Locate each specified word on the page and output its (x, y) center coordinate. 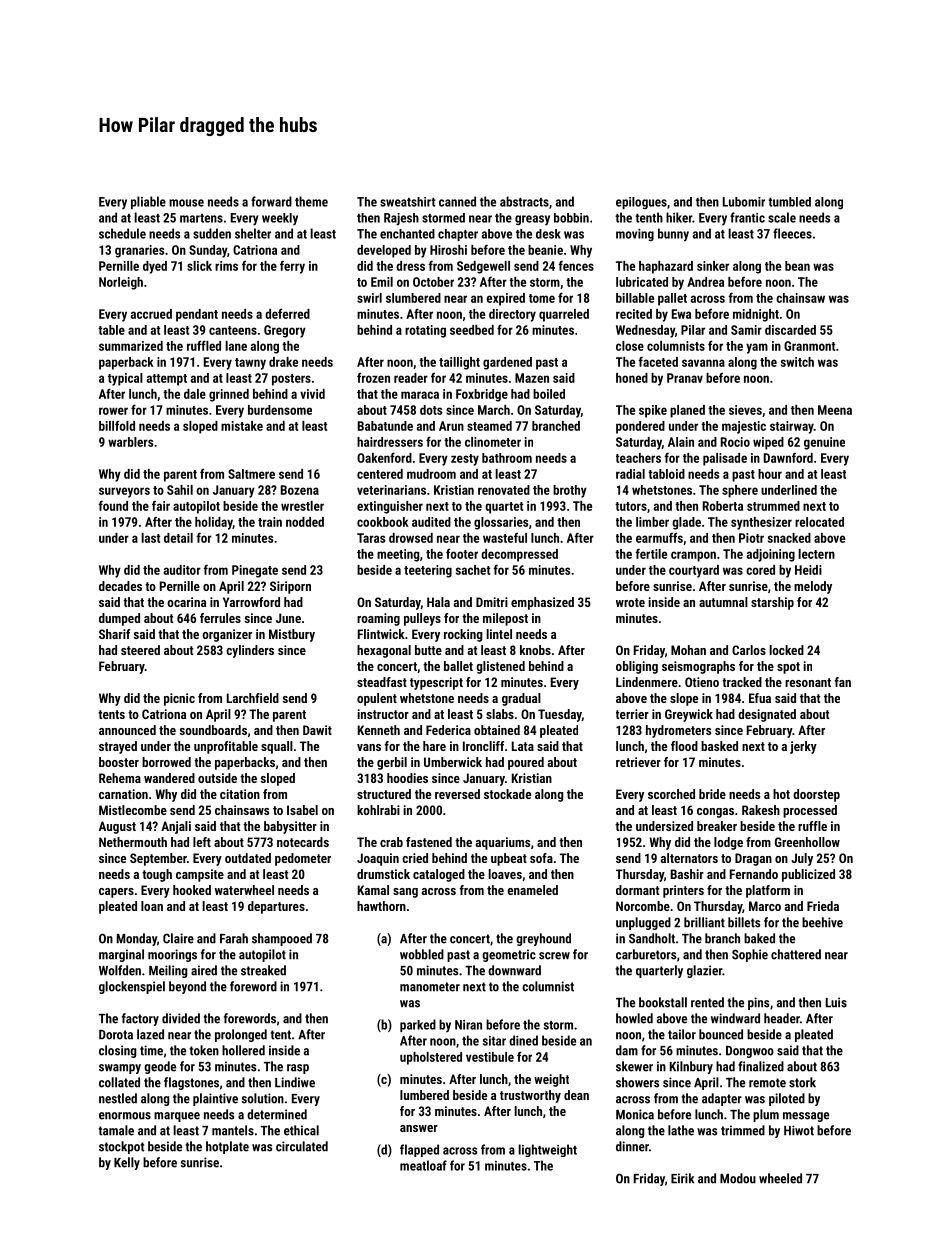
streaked (263, 970)
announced (127, 730)
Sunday (208, 251)
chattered (796, 954)
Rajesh (401, 219)
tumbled (789, 202)
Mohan (688, 650)
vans (369, 747)
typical (125, 379)
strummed (773, 506)
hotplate (227, 1147)
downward (514, 970)
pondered (640, 427)
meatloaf (423, 1165)
